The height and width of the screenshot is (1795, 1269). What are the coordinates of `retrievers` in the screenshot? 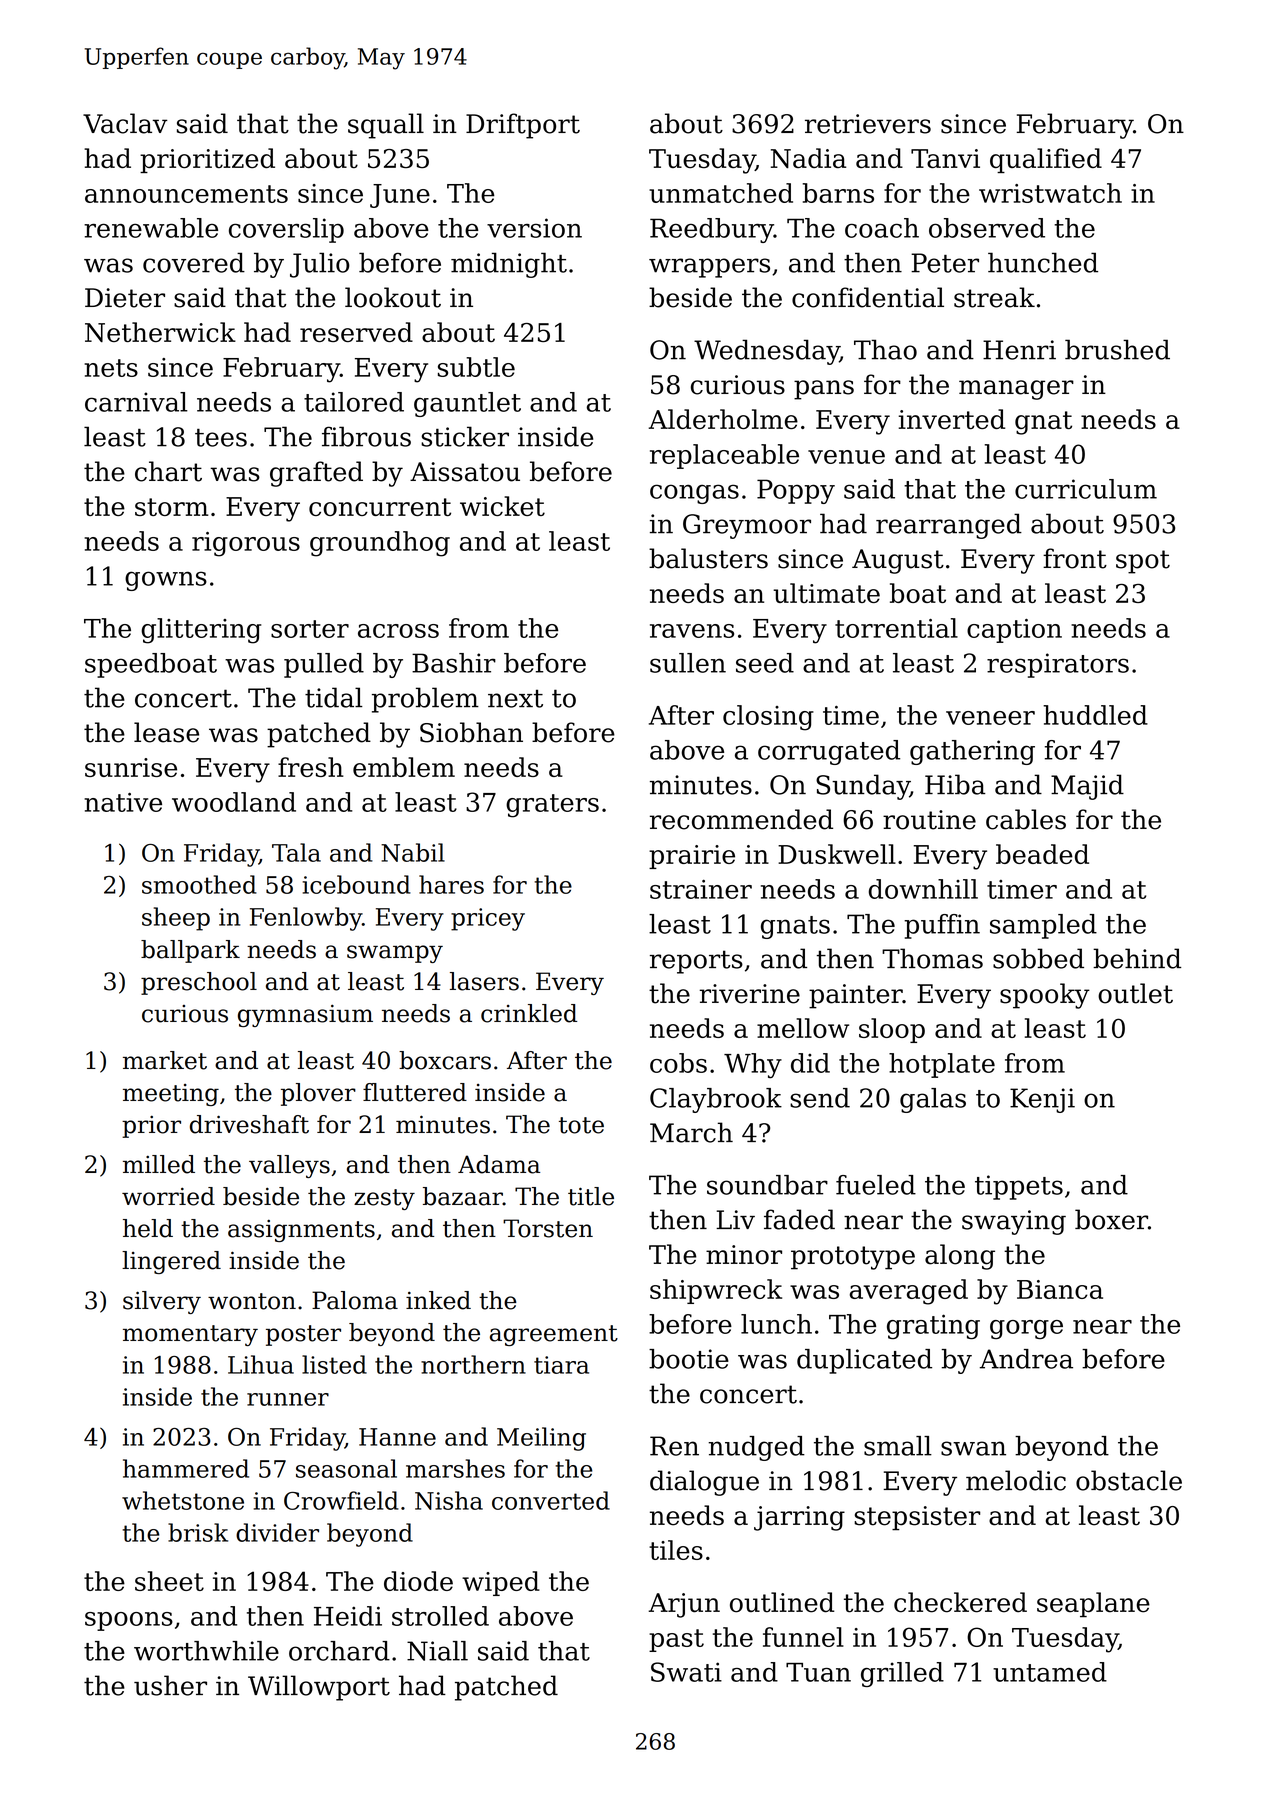 It's located at (868, 124).
